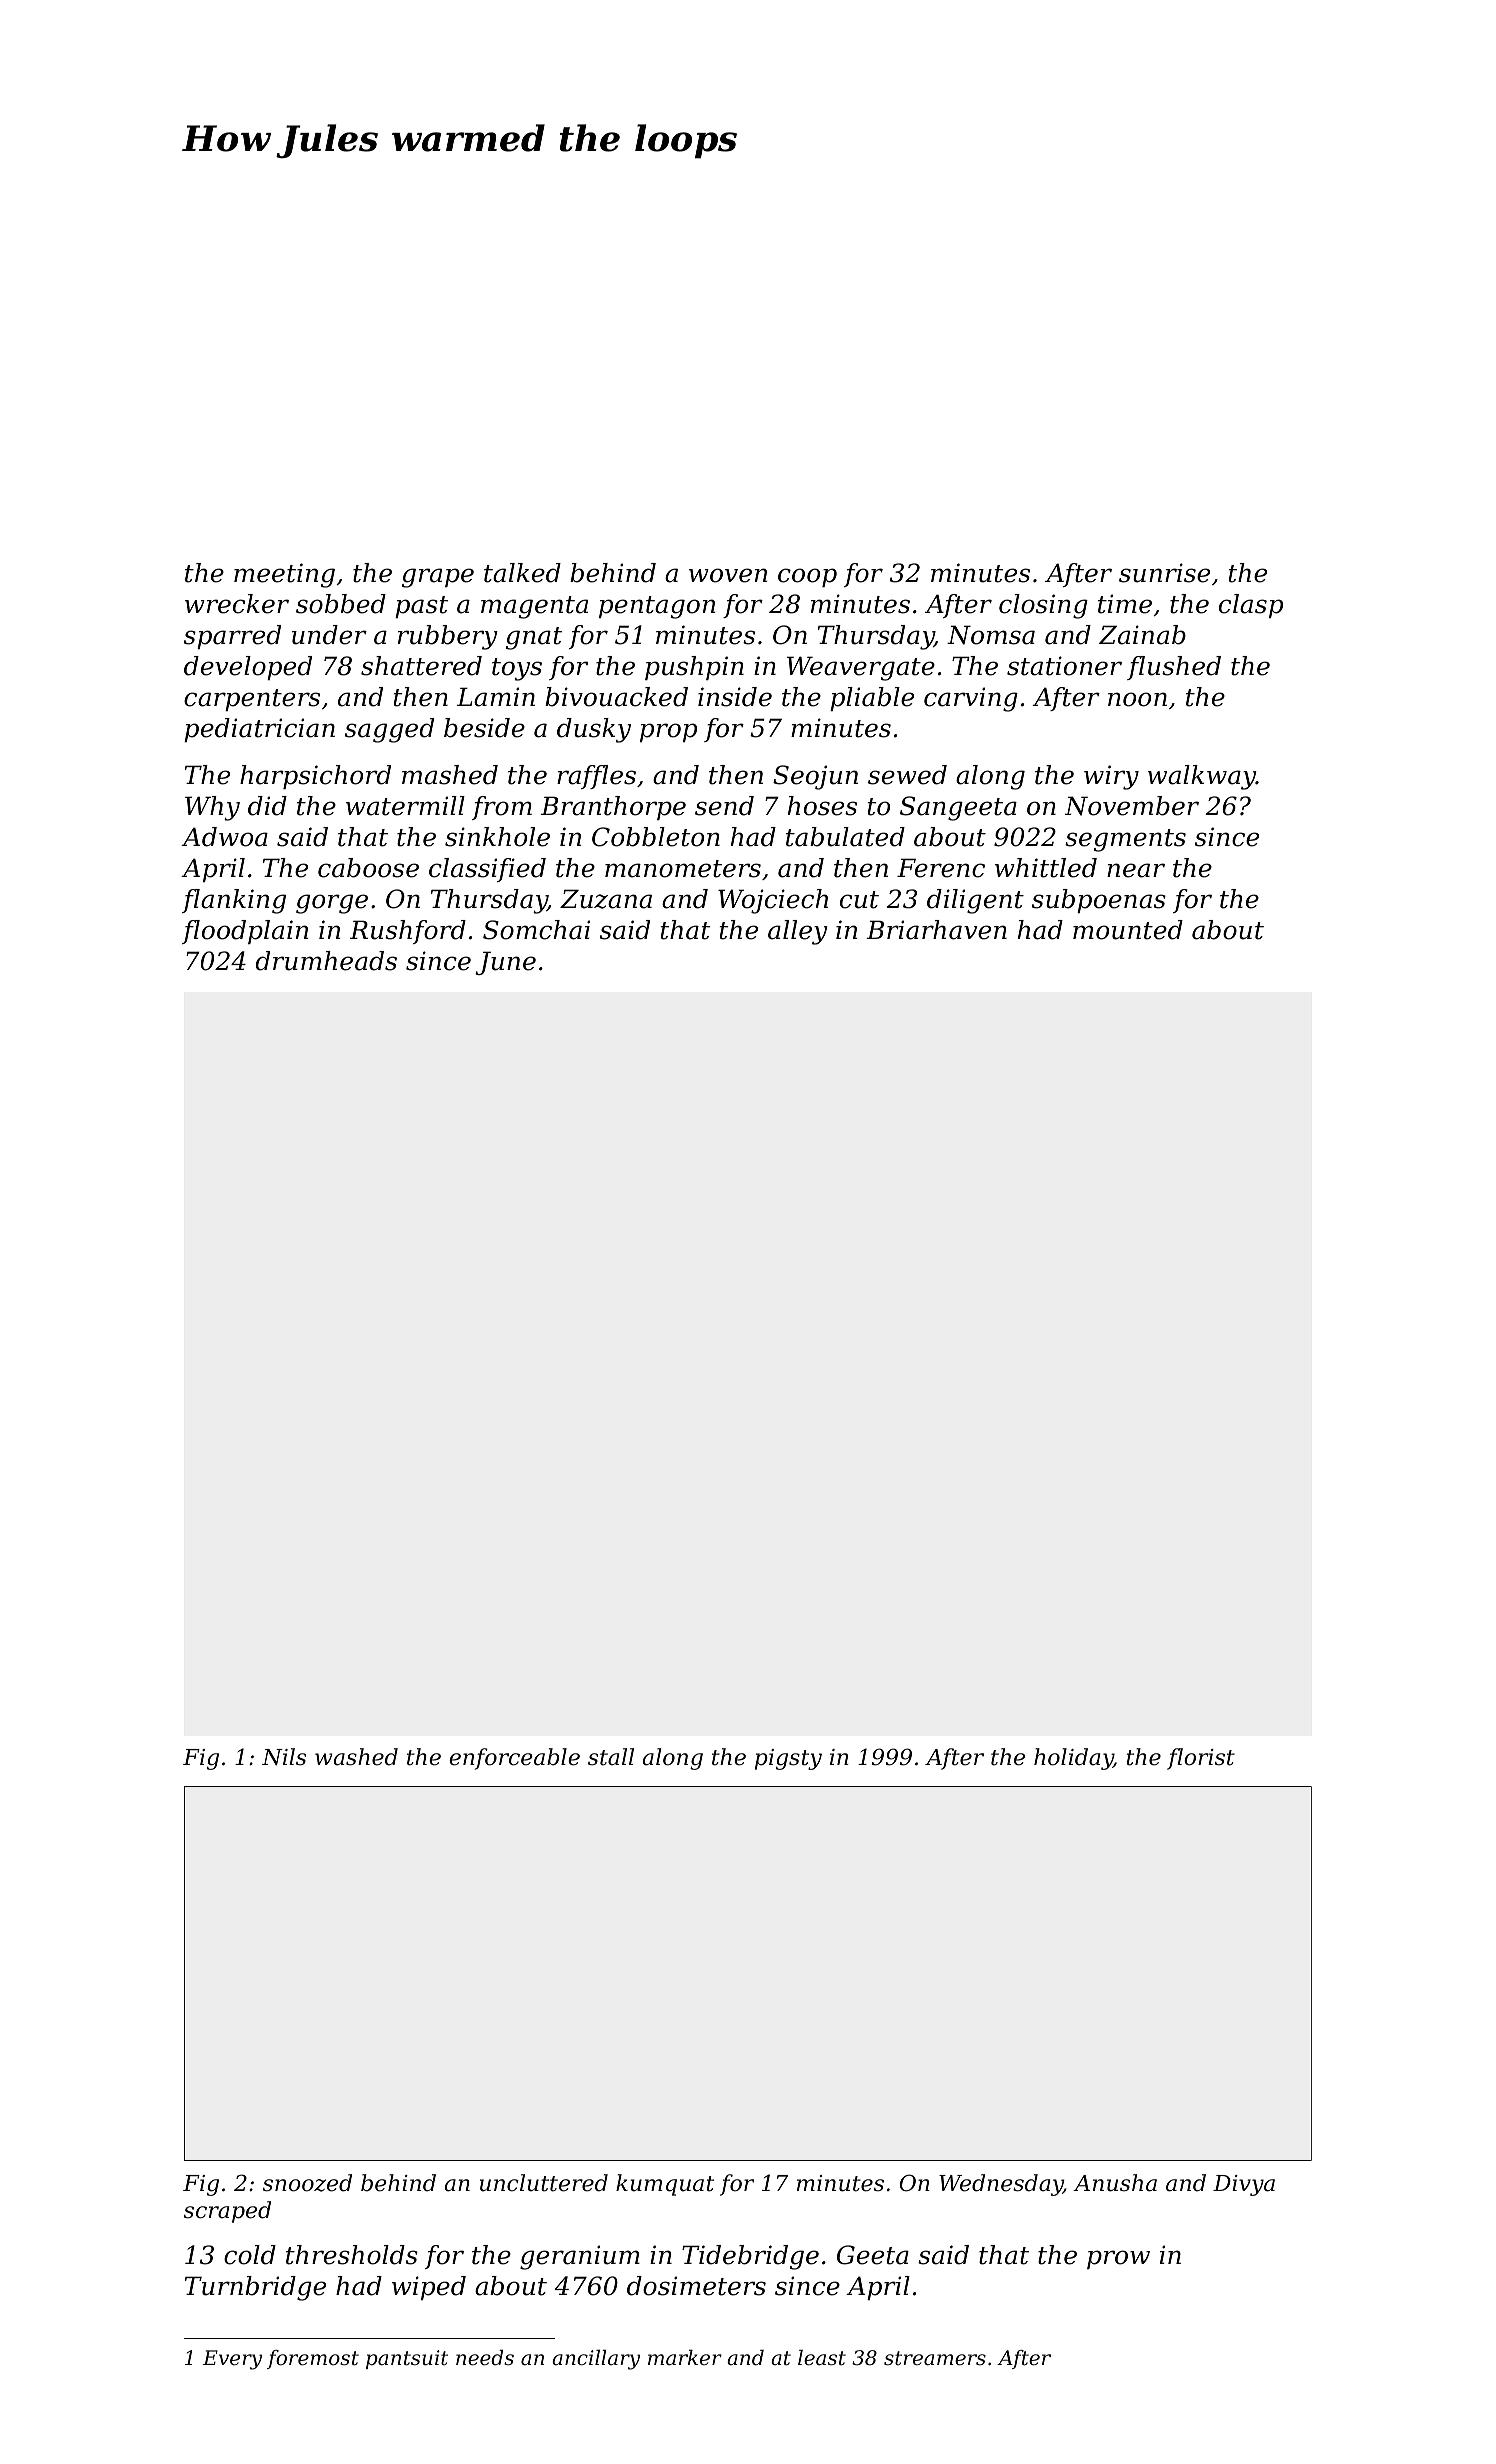 The image size is (1496, 2464). I want to click on Weavergate, so click(861, 668).
